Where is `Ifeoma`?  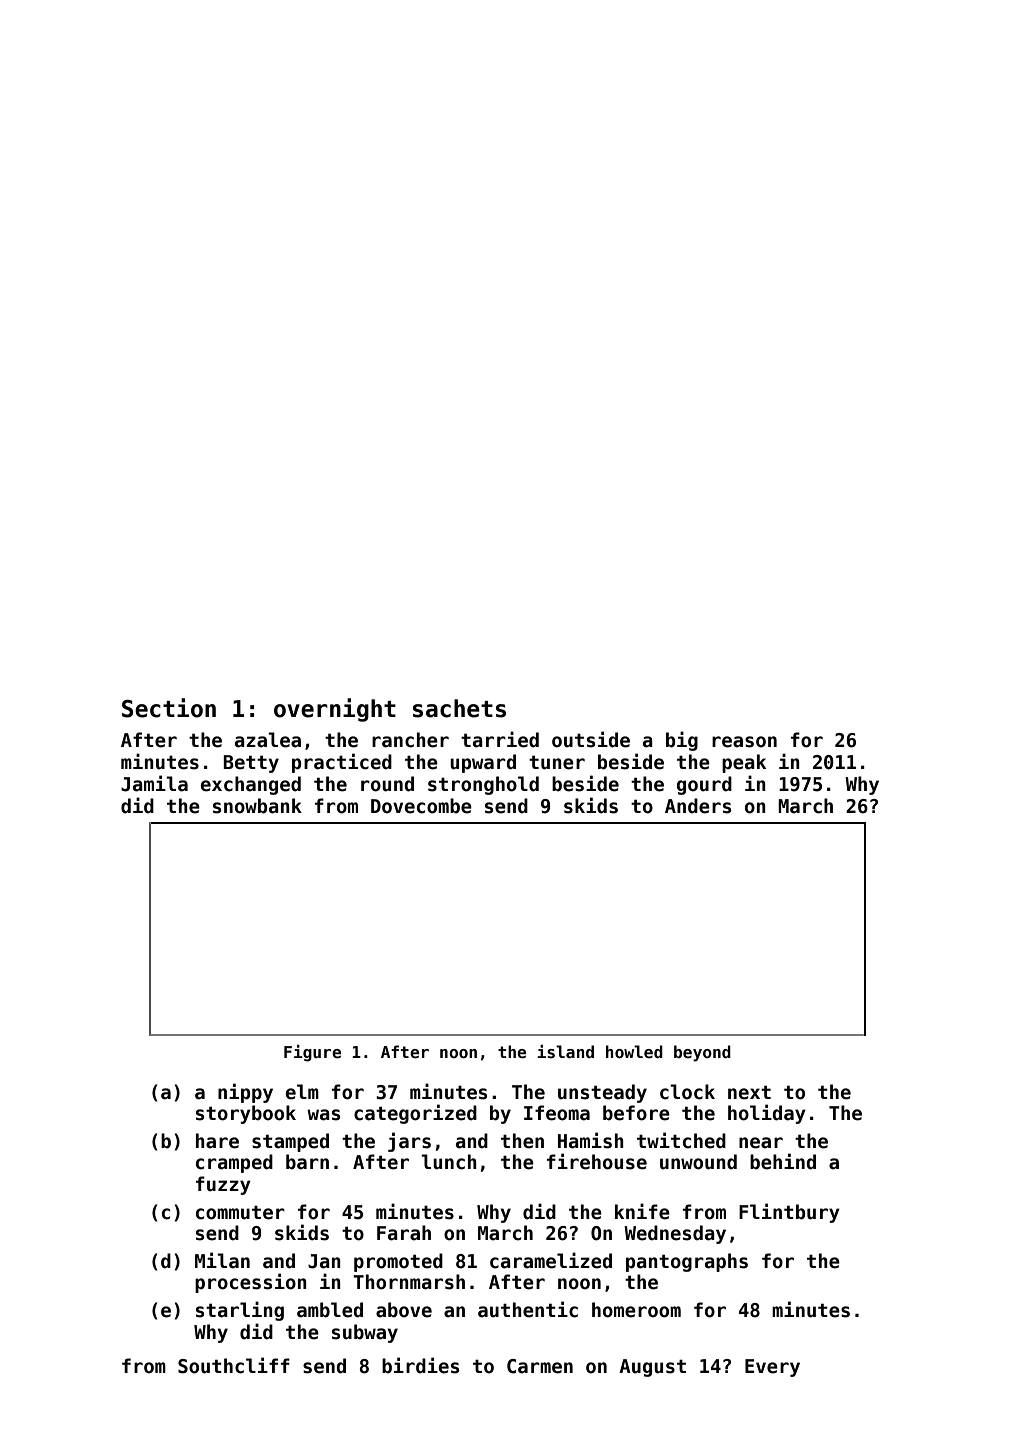
Ifeoma is located at coordinates (557, 1113).
